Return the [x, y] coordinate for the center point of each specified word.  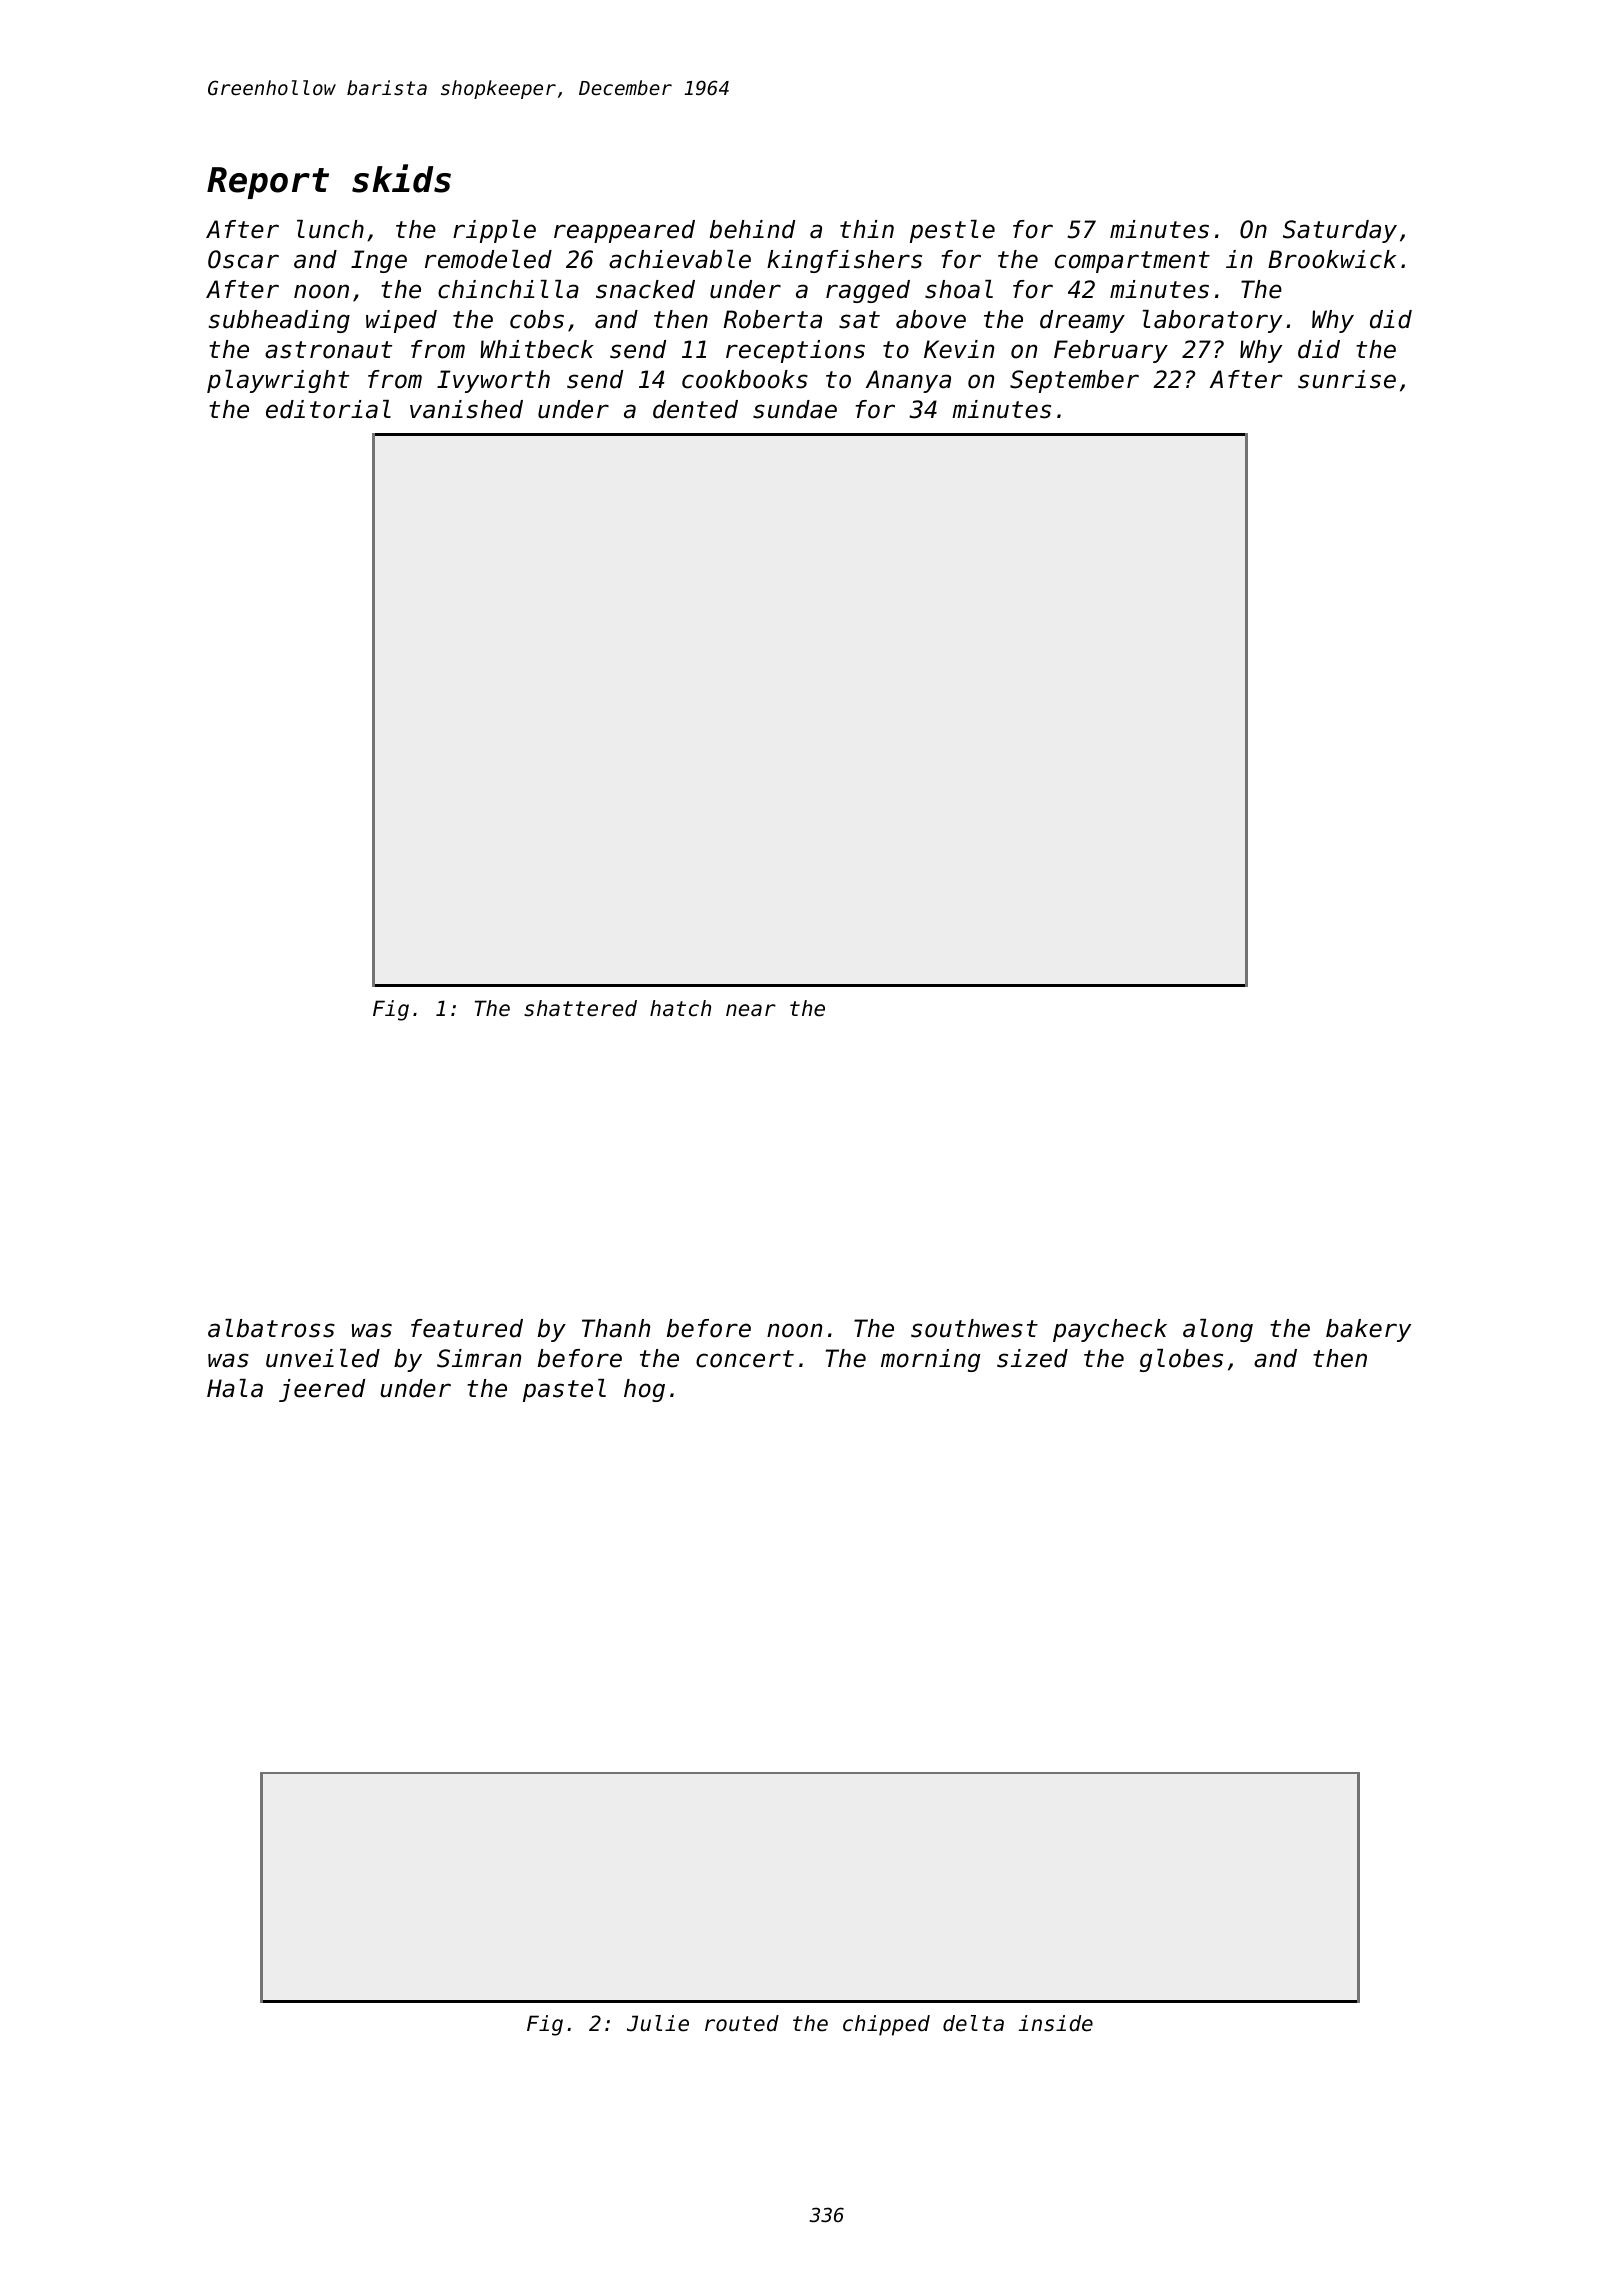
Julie [658, 2023]
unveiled [323, 1358]
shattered [580, 1008]
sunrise [1347, 379]
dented [695, 409]
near [751, 1010]
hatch [680, 1008]
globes [1181, 1360]
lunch [330, 229]
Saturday [1340, 231]
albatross [271, 1328]
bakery [1368, 1330]
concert [745, 1359]
